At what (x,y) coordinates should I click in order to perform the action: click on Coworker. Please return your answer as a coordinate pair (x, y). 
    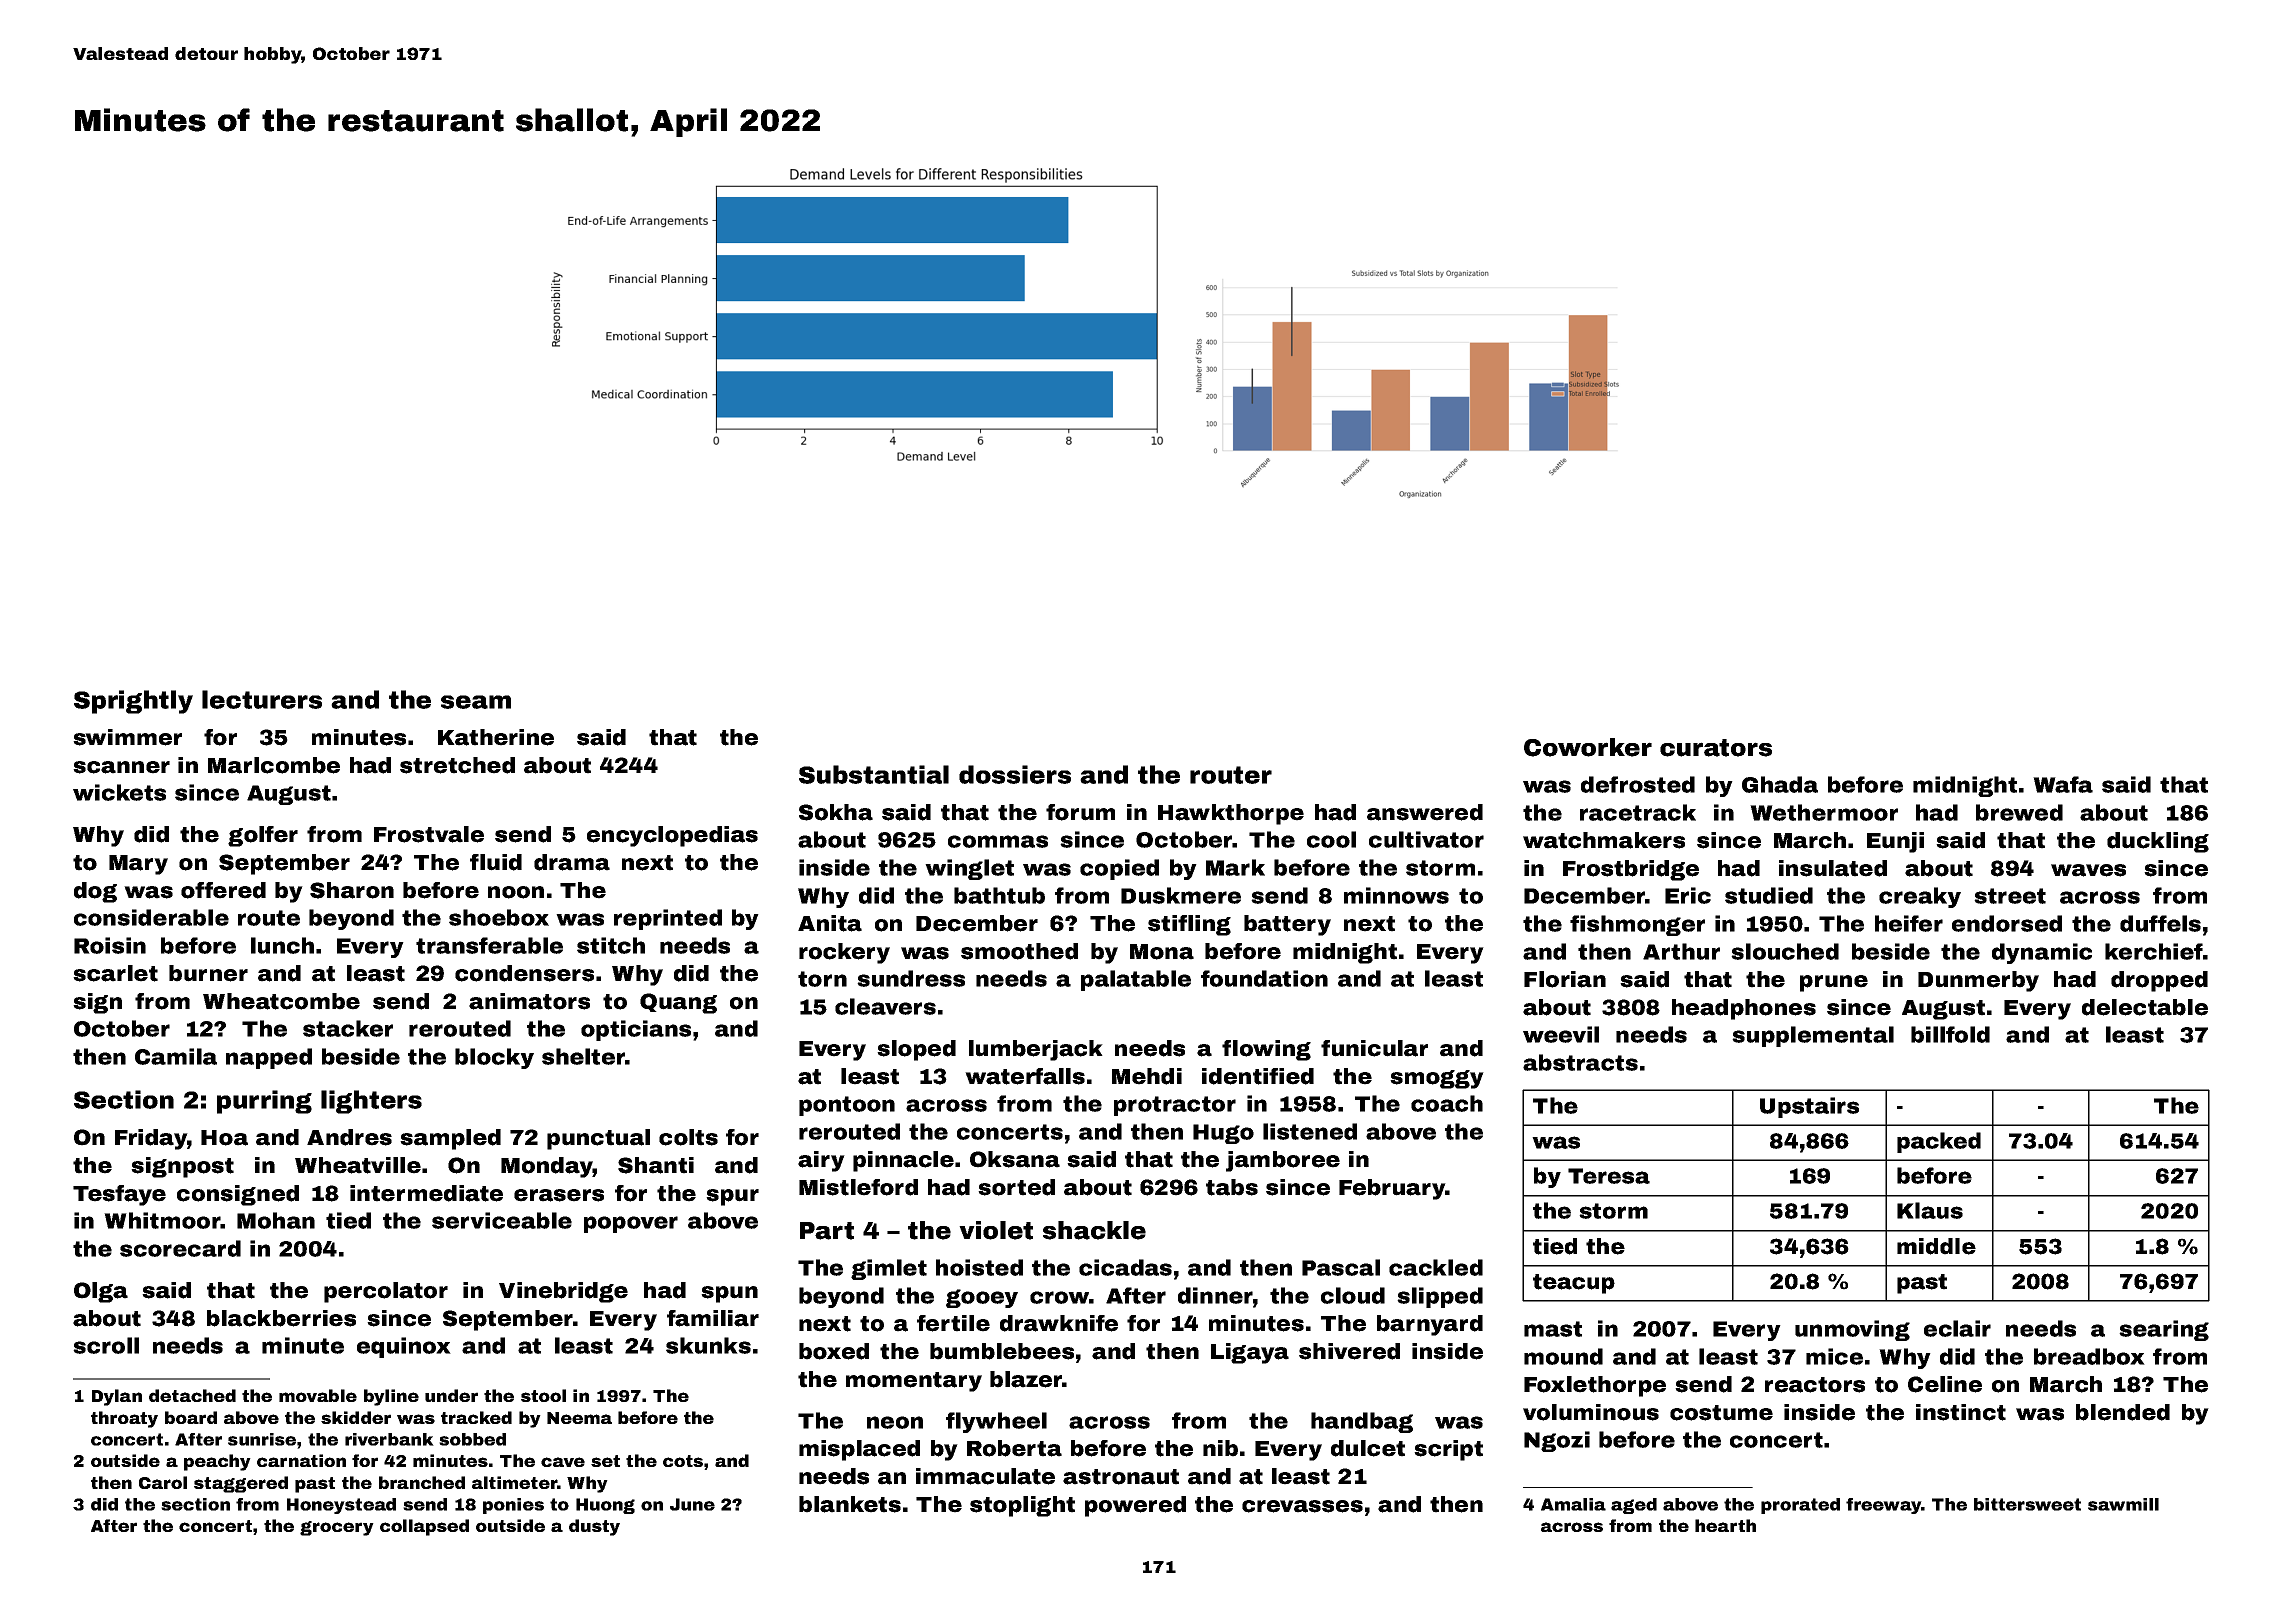
    Looking at the image, I should click on (1588, 747).
